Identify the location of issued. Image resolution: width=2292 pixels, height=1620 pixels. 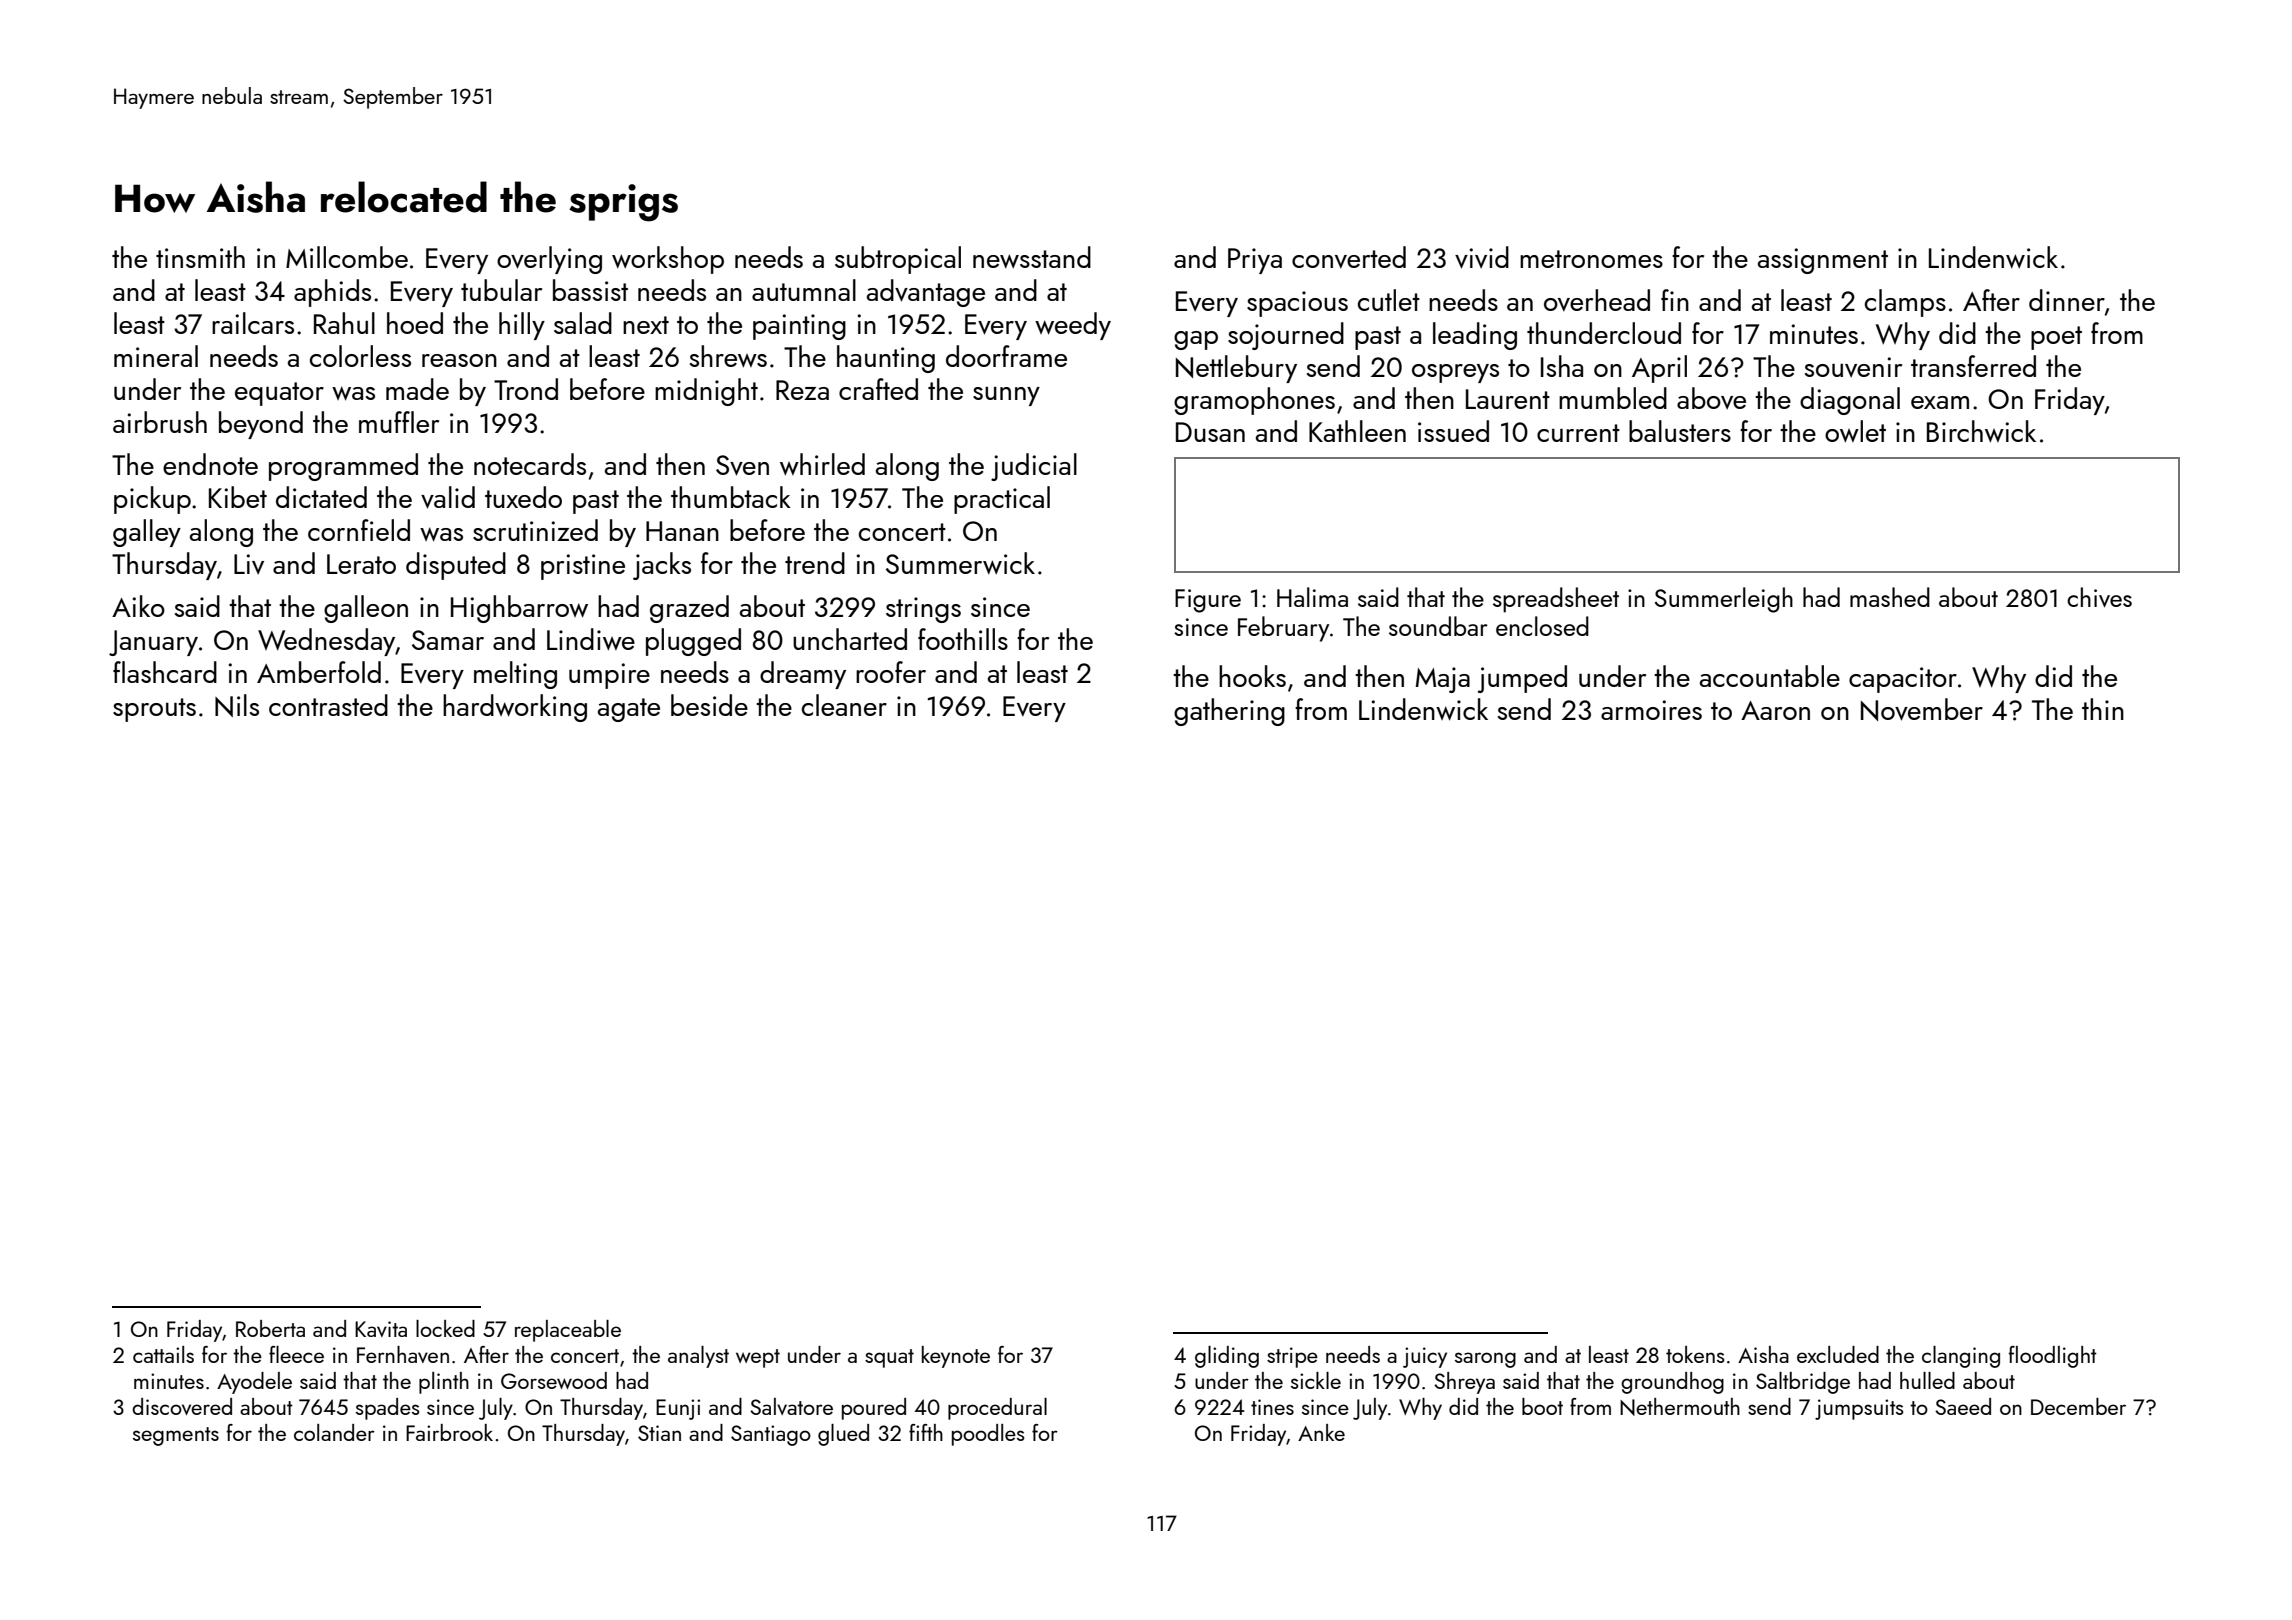
(1453, 431).
